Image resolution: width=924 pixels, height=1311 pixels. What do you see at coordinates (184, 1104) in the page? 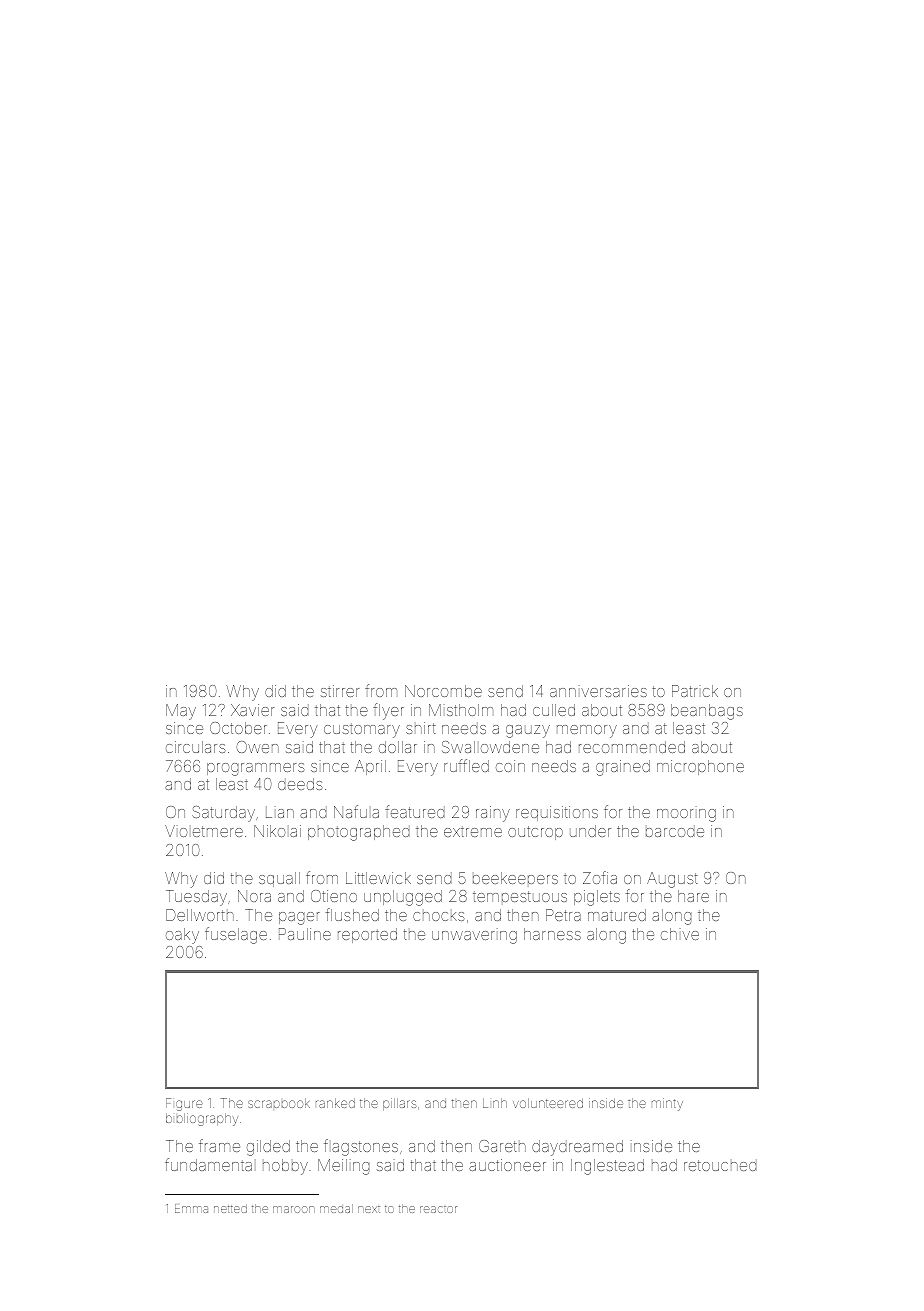
I see `Figure` at bounding box center [184, 1104].
